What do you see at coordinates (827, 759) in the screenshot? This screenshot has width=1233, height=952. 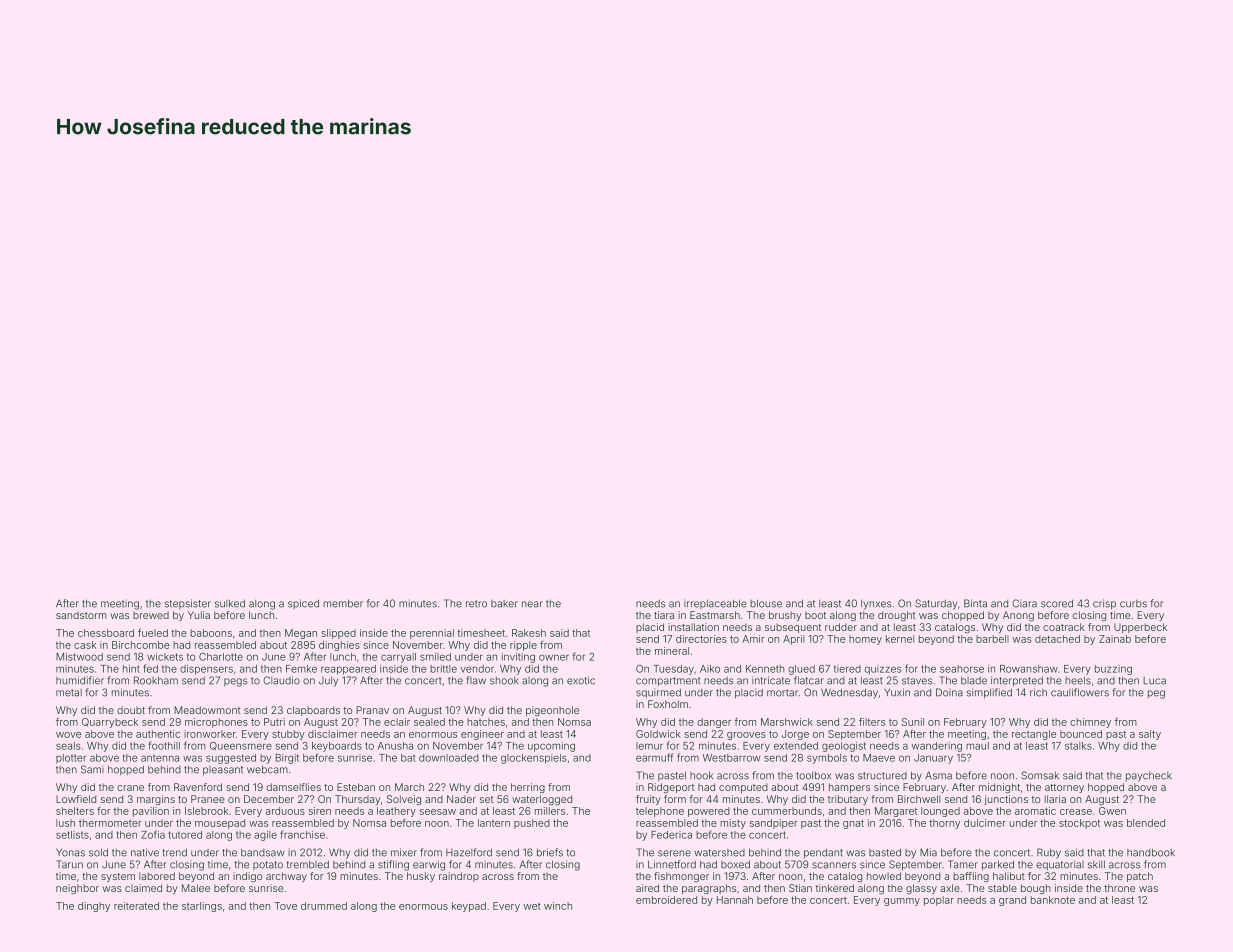 I see `symbols` at bounding box center [827, 759].
